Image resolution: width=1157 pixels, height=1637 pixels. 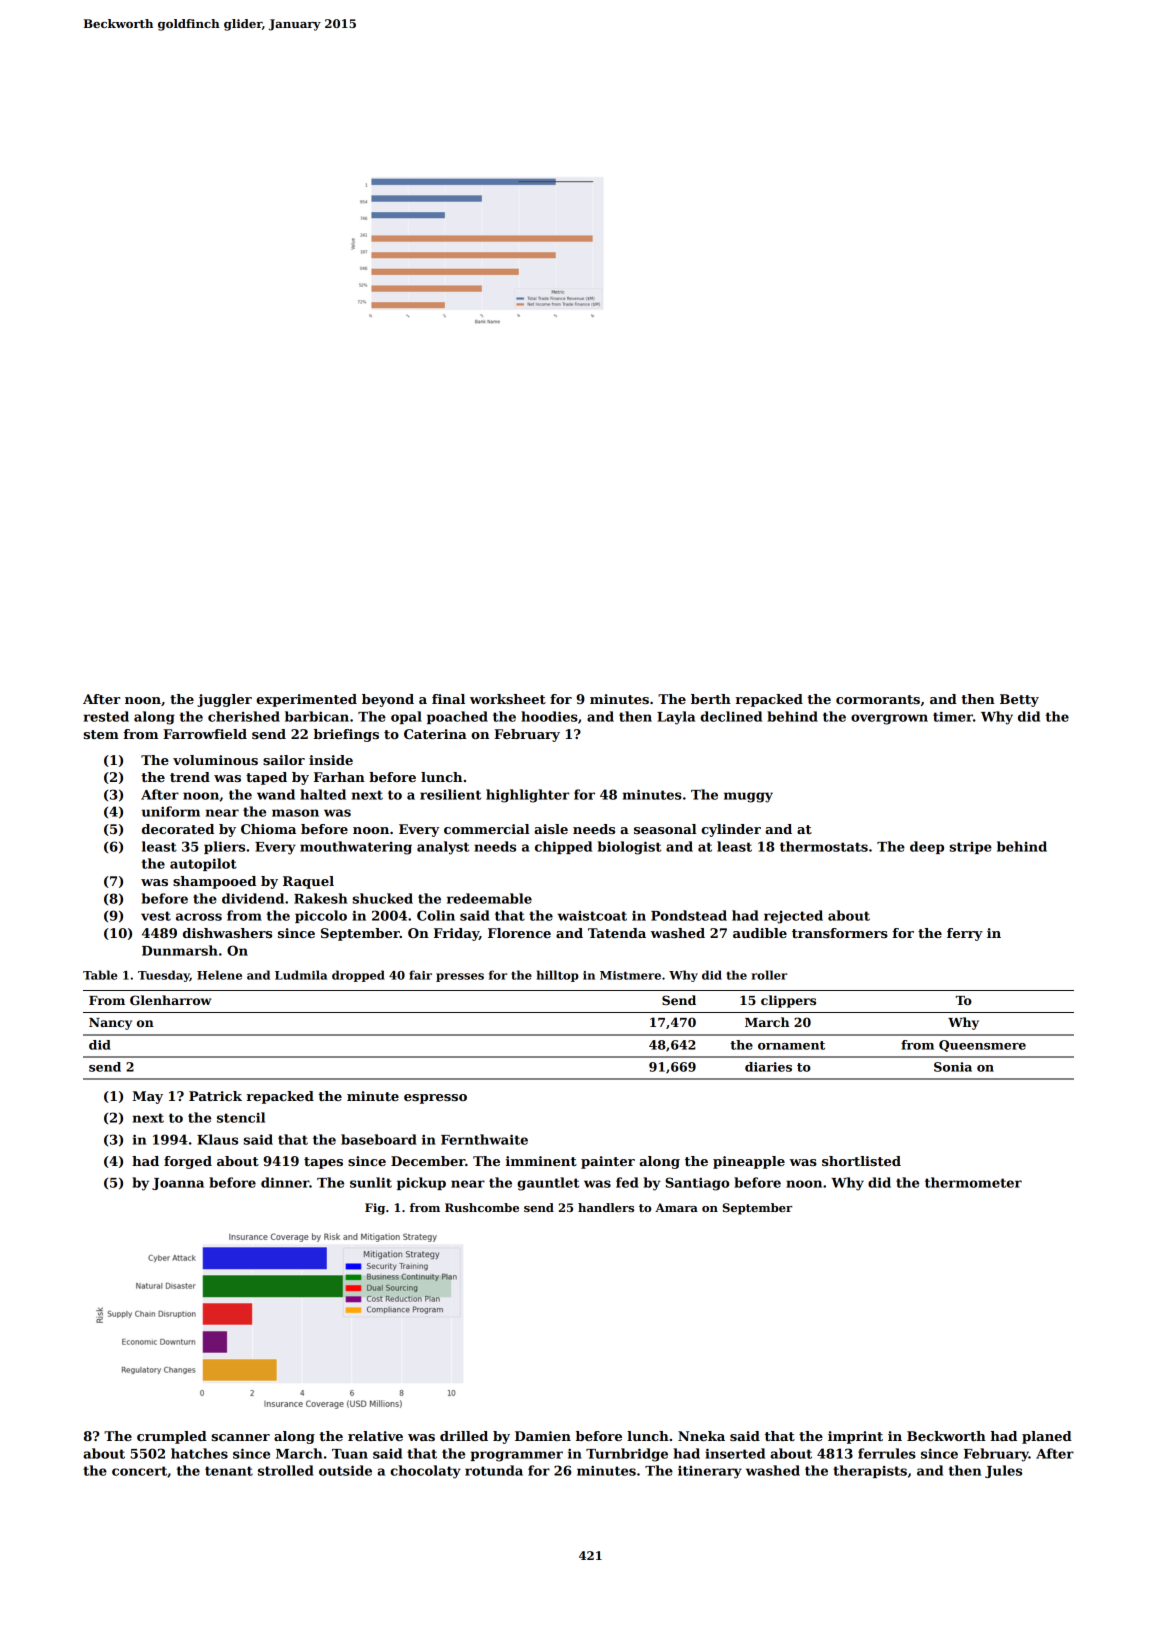 What do you see at coordinates (543, 1436) in the image?
I see `Damien` at bounding box center [543, 1436].
